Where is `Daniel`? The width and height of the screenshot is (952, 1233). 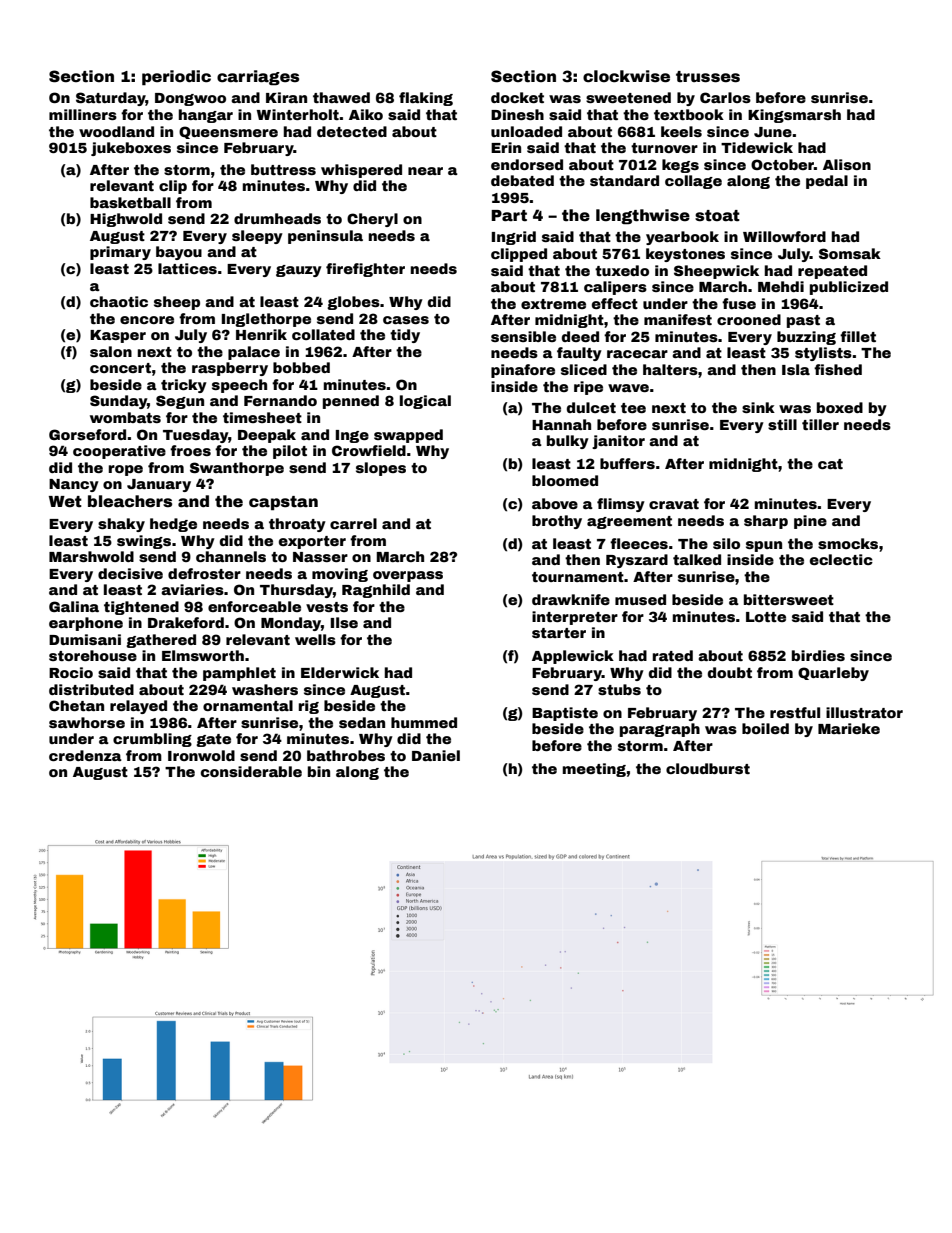
Daniel is located at coordinates (436, 755).
